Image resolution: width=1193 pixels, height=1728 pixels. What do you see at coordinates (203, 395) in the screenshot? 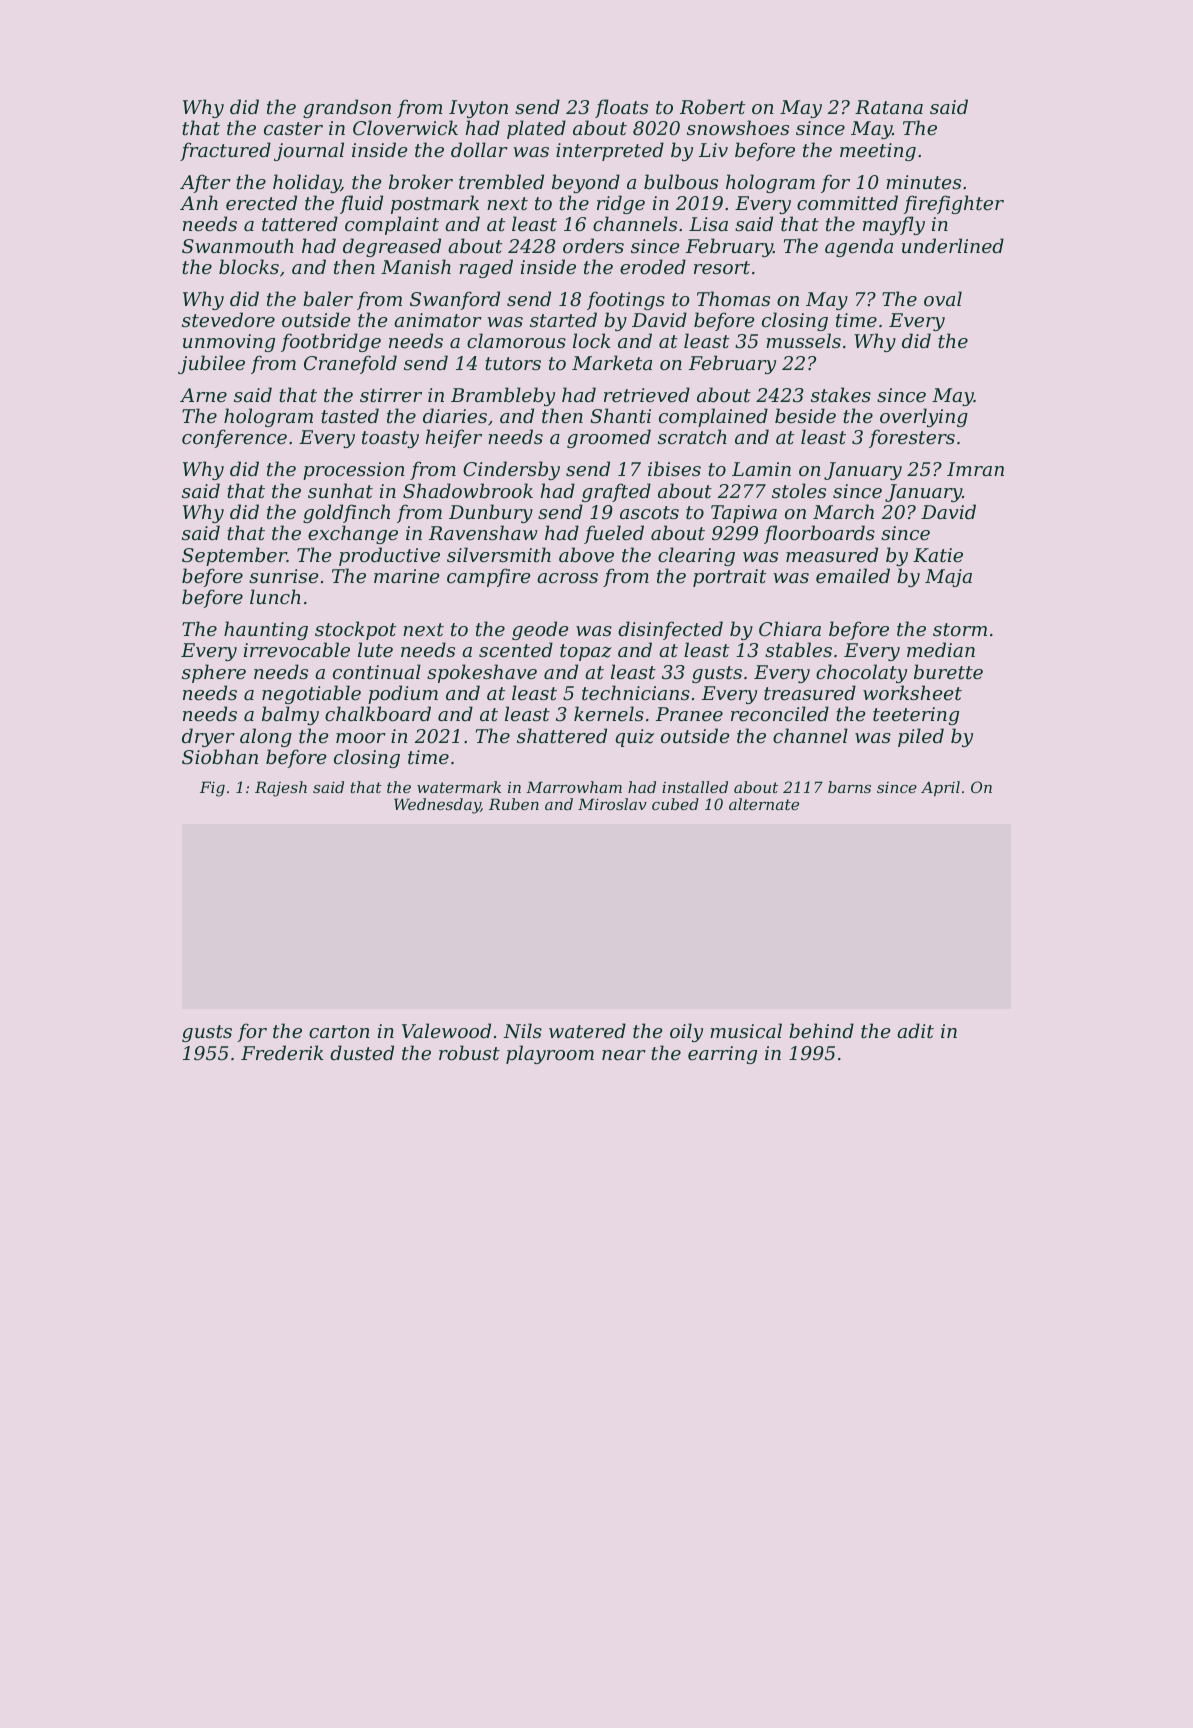
I see `Arne` at bounding box center [203, 395].
